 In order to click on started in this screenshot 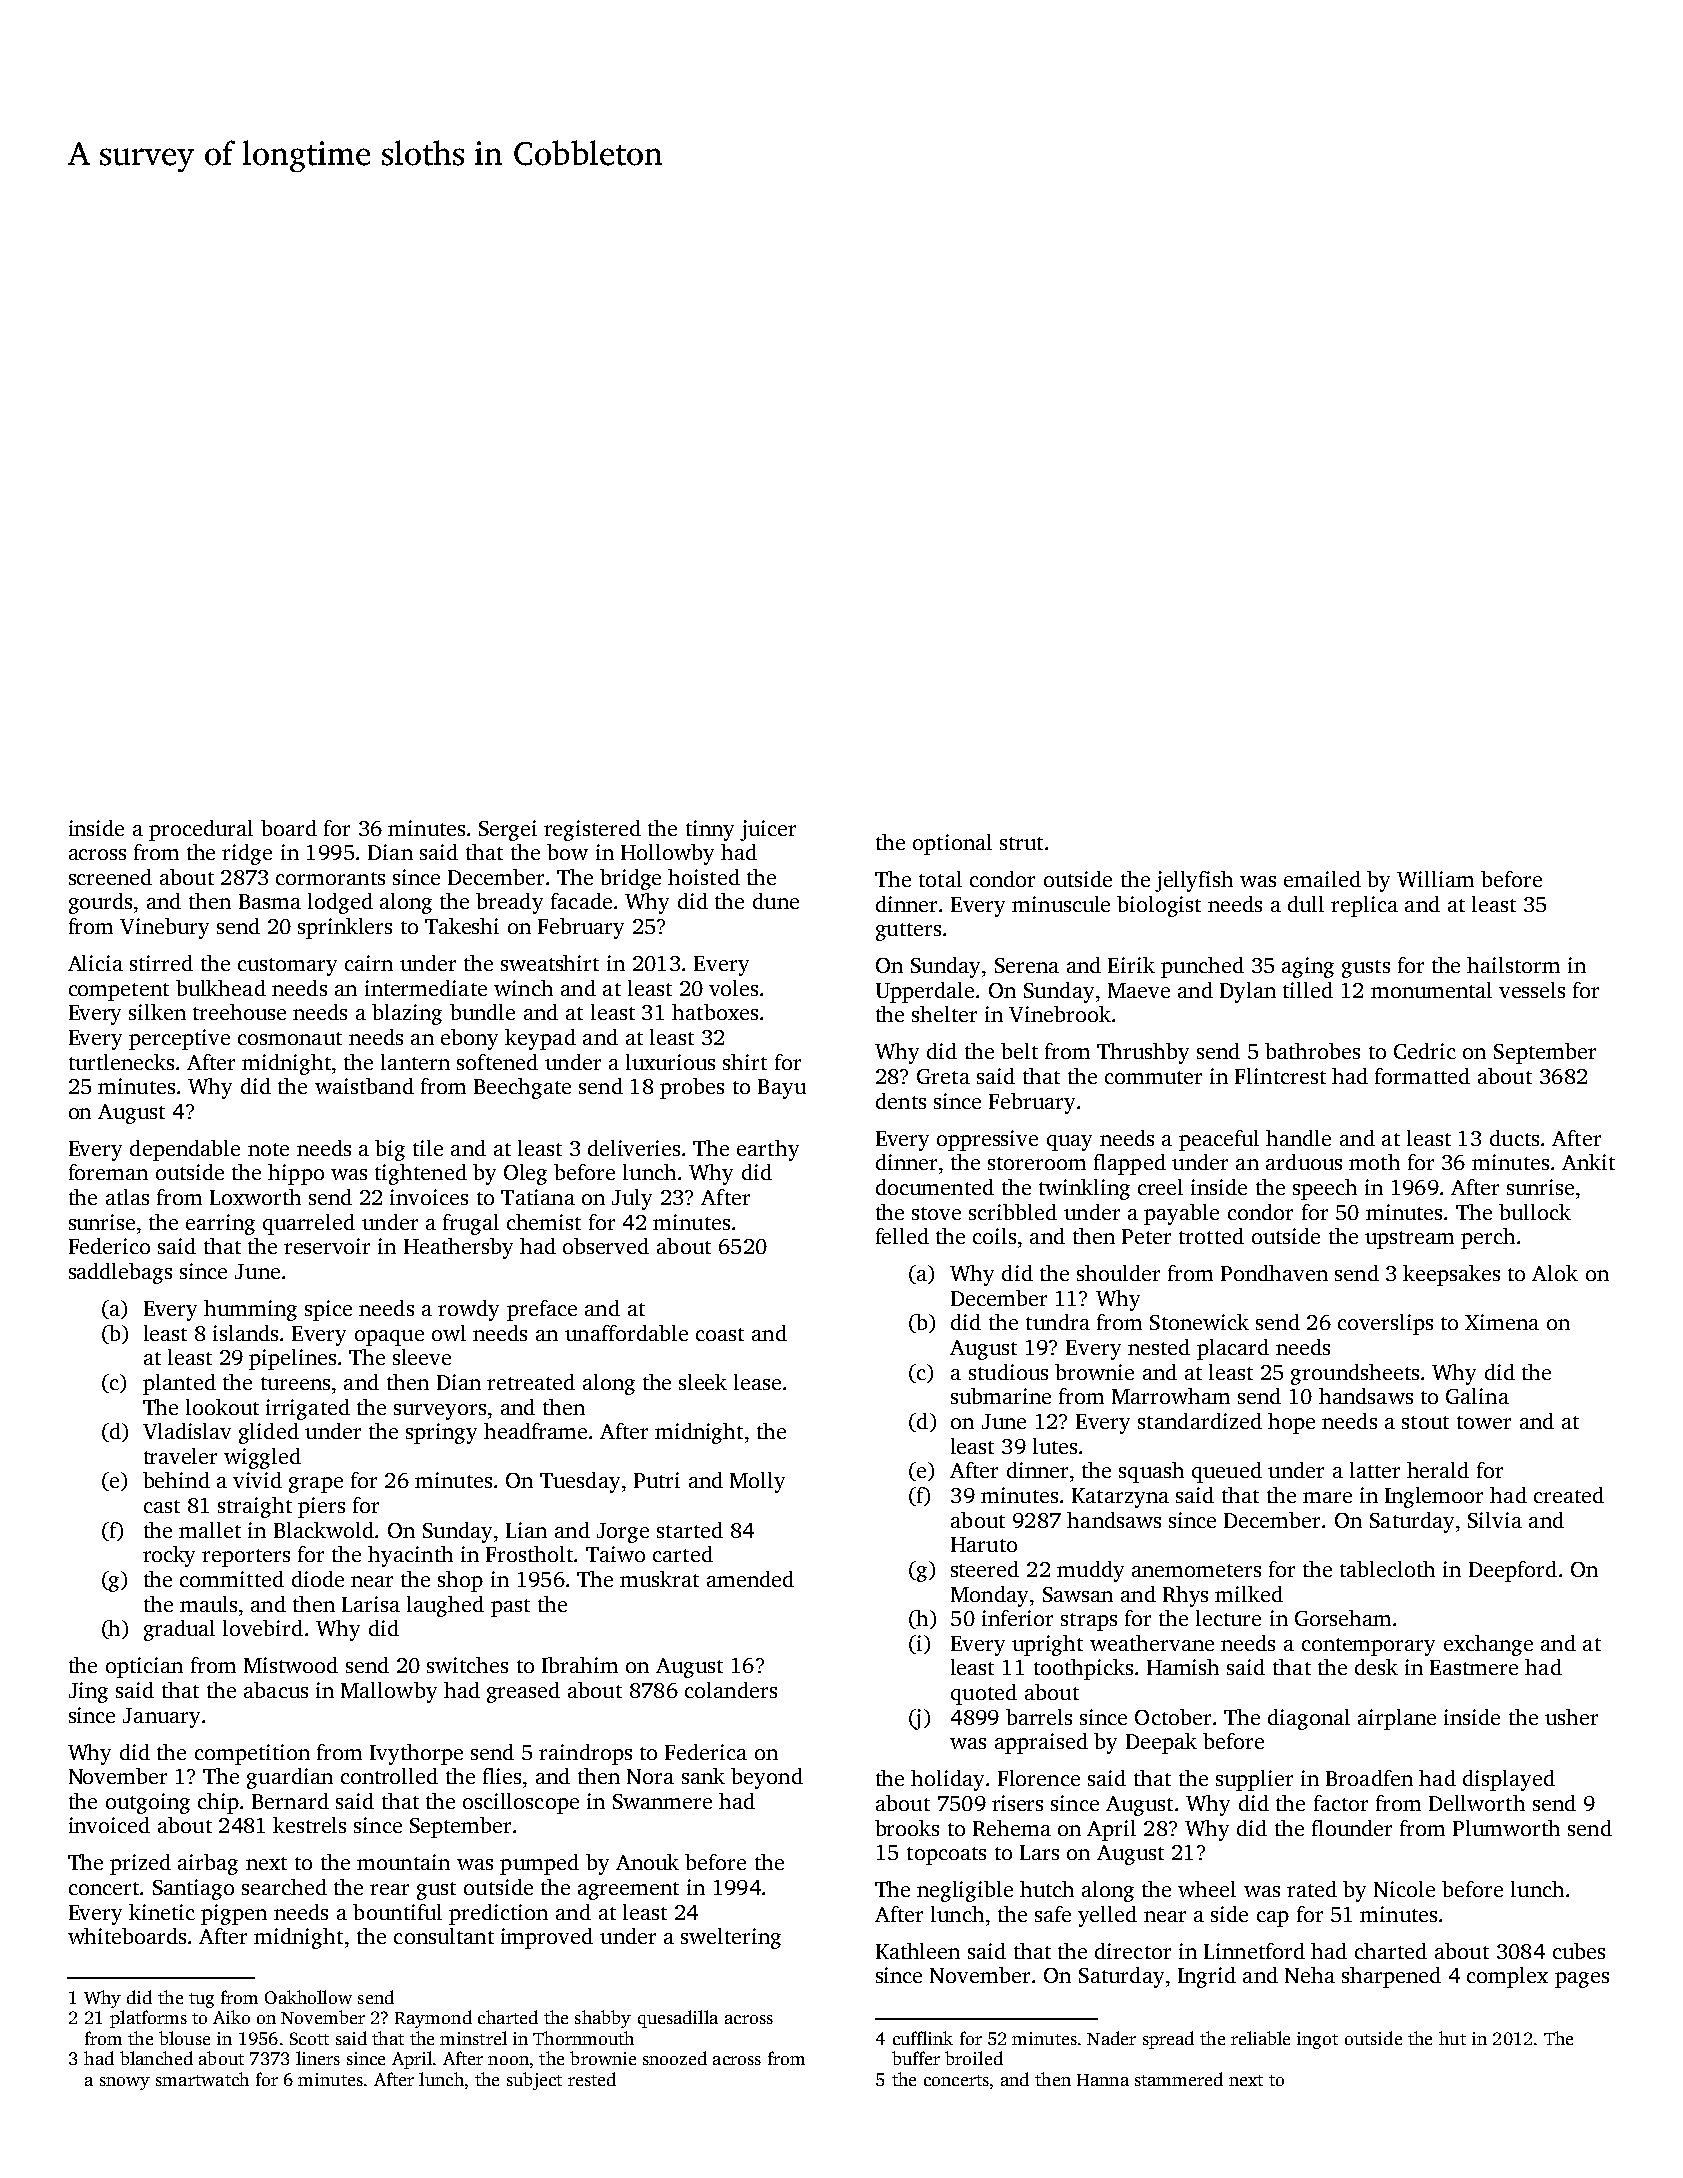, I will do `click(690, 1530)`.
